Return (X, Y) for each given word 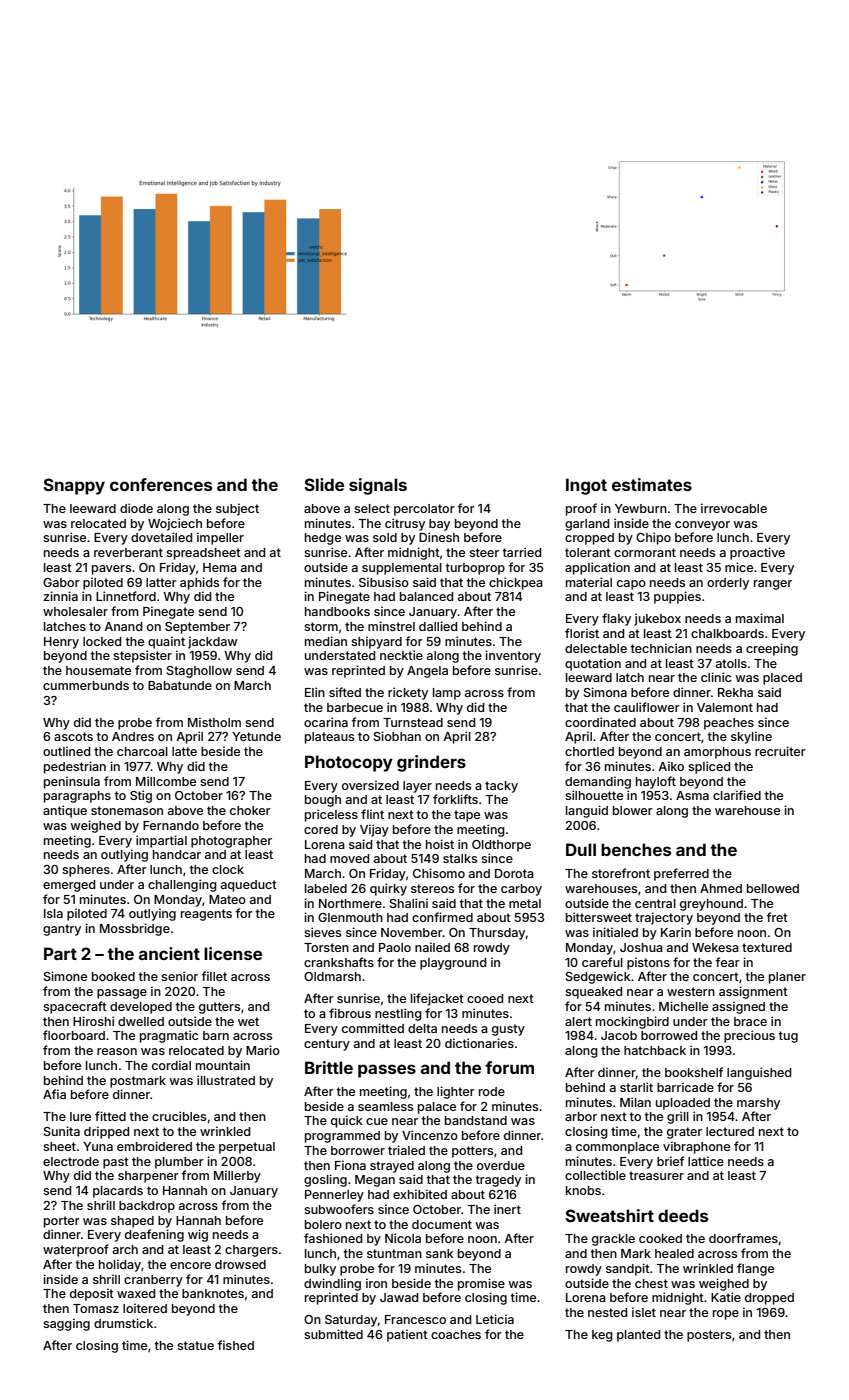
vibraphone (696, 1147)
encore (190, 1265)
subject (237, 509)
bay (439, 525)
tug (788, 1037)
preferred (681, 874)
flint (372, 814)
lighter (456, 1092)
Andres (133, 736)
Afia (54, 1094)
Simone (65, 976)
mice (739, 567)
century (327, 1045)
